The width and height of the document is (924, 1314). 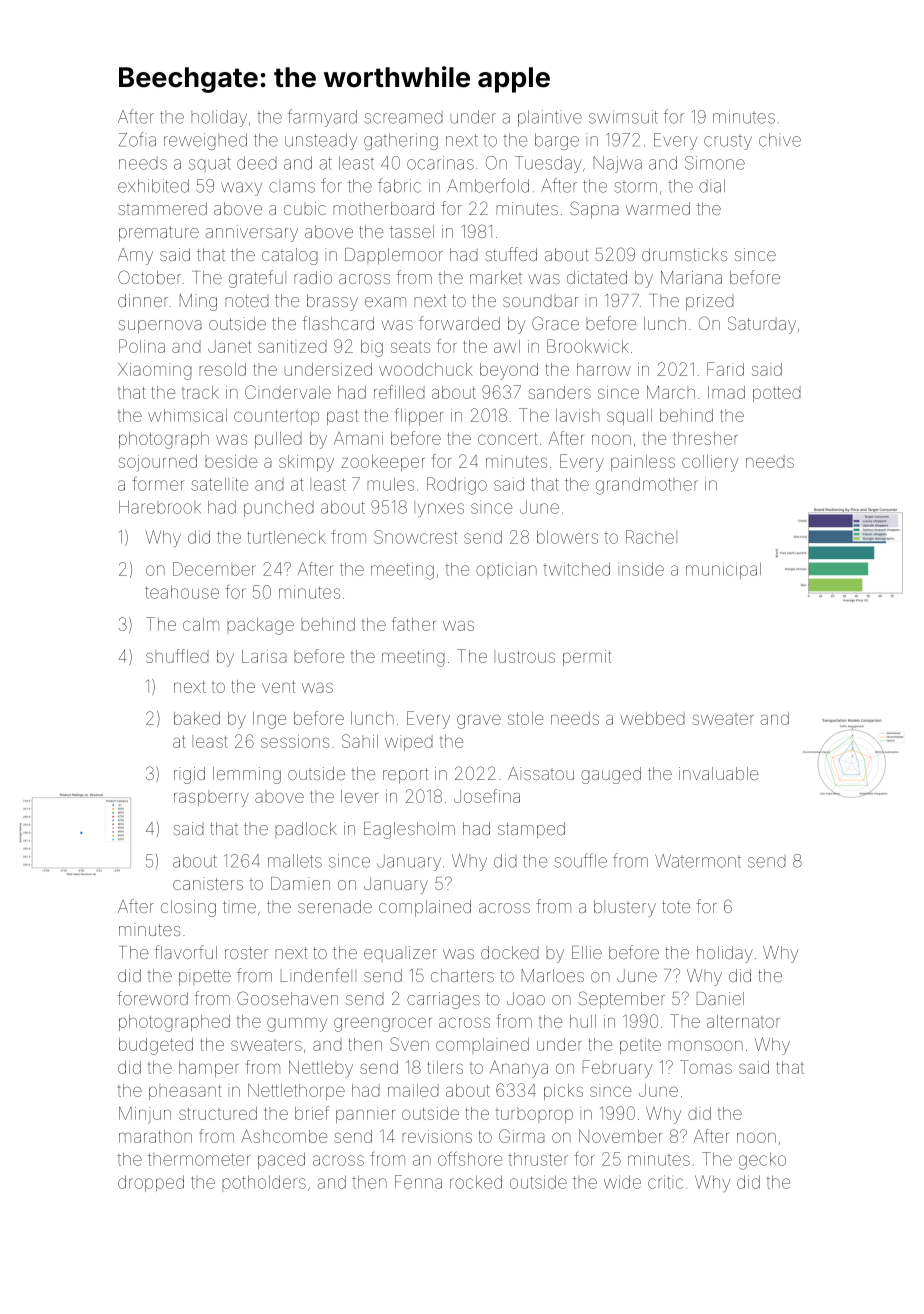 I want to click on rocked, so click(x=476, y=1182).
